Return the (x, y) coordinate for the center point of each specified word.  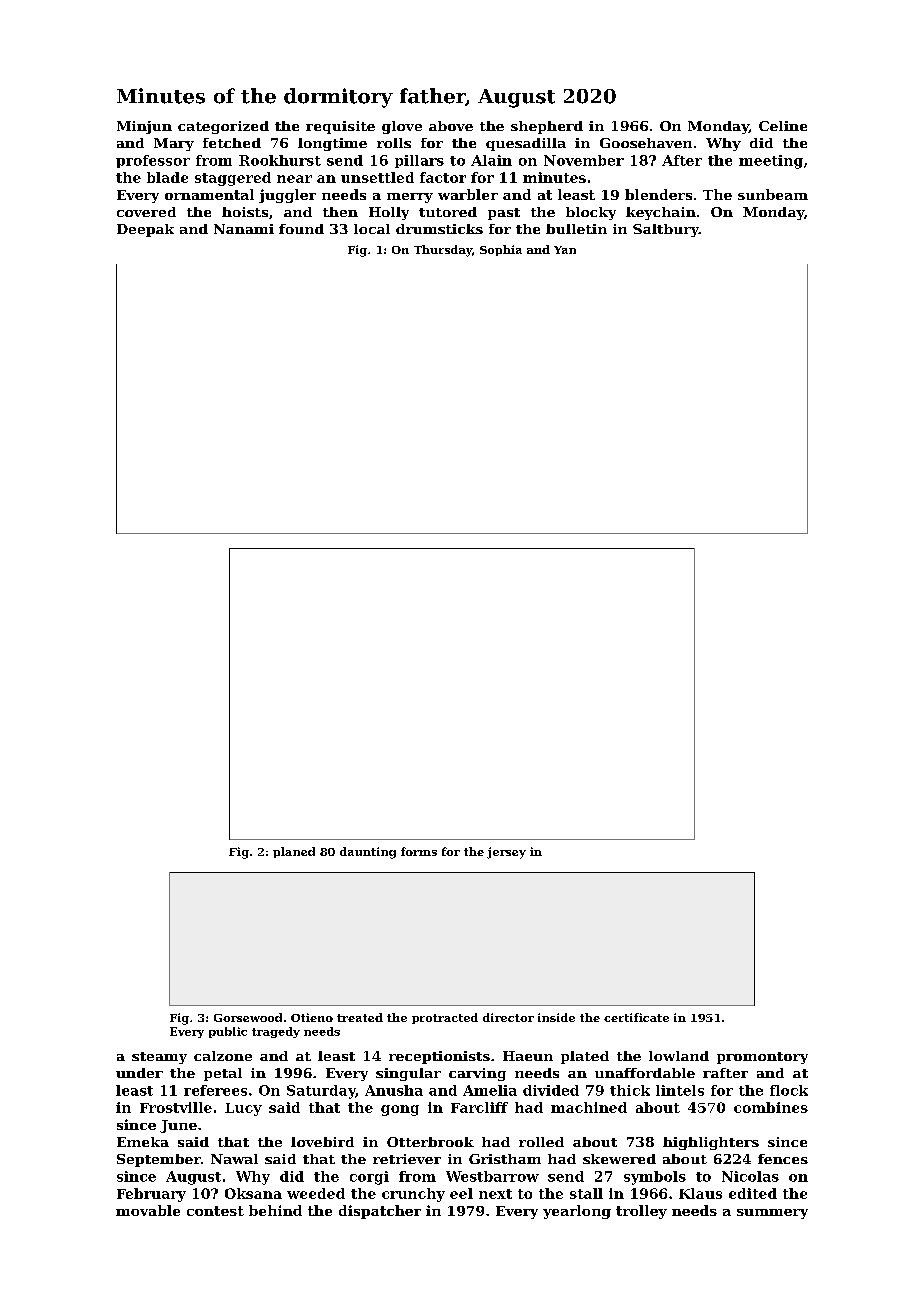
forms (419, 851)
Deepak (145, 230)
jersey (506, 853)
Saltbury (666, 230)
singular (408, 1074)
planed (294, 852)
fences (783, 1159)
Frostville (176, 1107)
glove (402, 127)
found (301, 229)
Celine (783, 126)
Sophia (501, 250)
